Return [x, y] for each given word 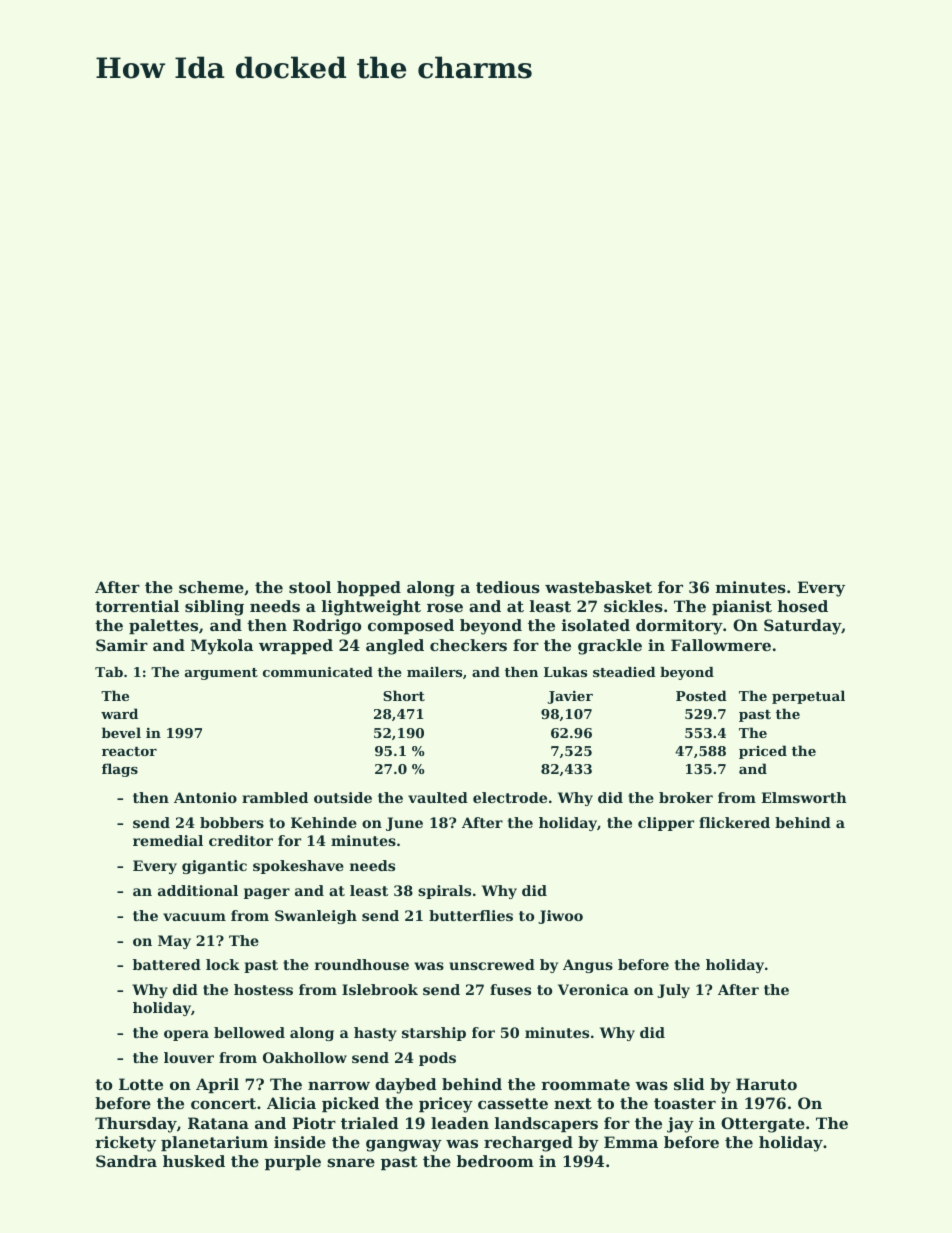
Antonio [205, 797]
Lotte [141, 1084]
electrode [510, 797]
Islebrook [380, 989]
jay [680, 1125]
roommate [585, 1084]
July [673, 991]
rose [445, 607]
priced [763, 752]
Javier [570, 697]
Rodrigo [327, 627]
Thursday [136, 1125]
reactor [129, 751]
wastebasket [598, 587]
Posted [701, 695]
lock [223, 964]
